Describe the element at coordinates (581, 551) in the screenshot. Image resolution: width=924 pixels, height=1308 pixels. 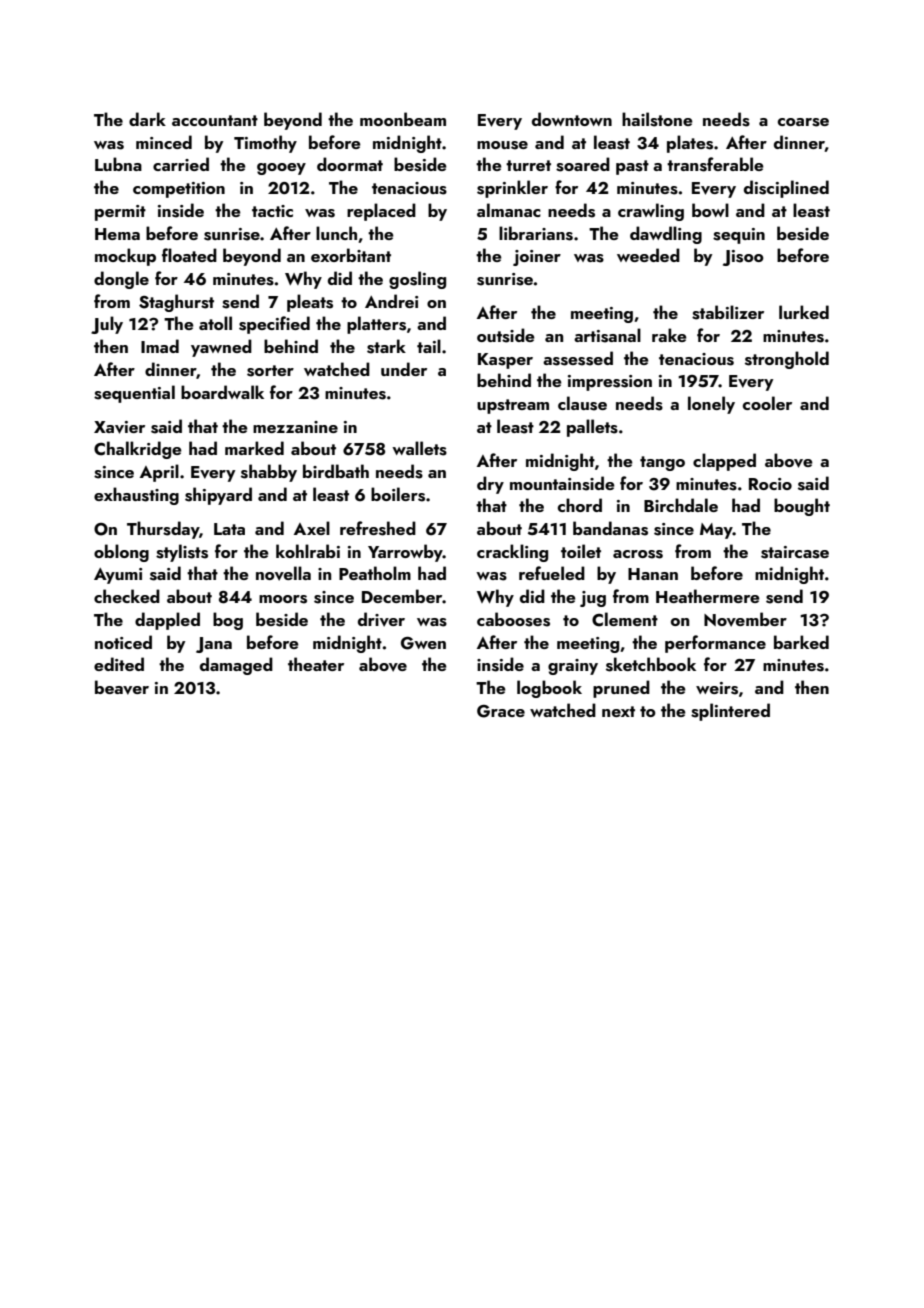
I see `toilet` at that location.
